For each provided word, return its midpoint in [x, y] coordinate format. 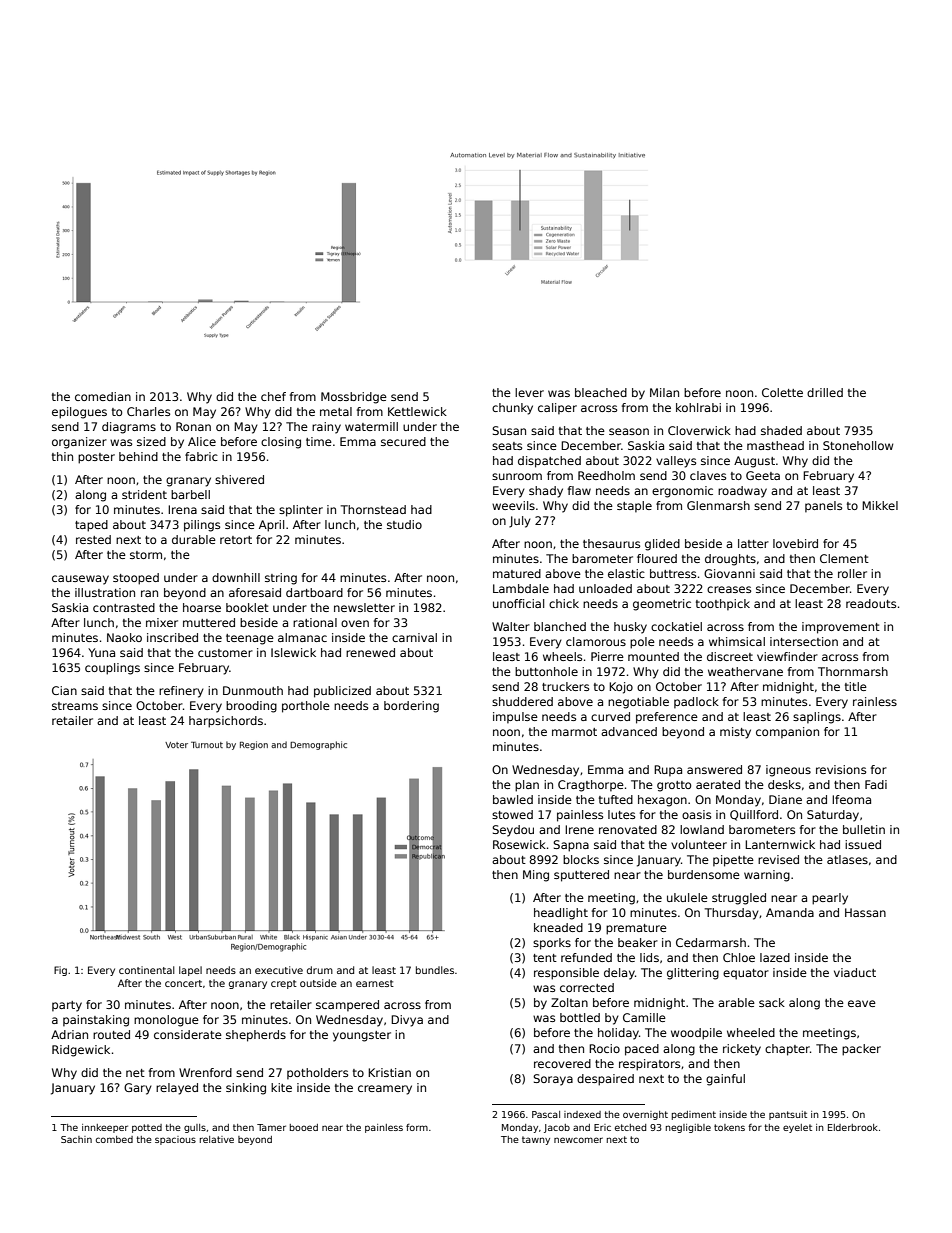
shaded [781, 430]
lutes [621, 814]
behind [138, 456]
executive [279, 970]
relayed [177, 1089]
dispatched [549, 462]
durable [194, 539]
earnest [375, 983]
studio [404, 524]
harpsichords [226, 722]
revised [778, 859]
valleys [676, 462]
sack [772, 1002]
